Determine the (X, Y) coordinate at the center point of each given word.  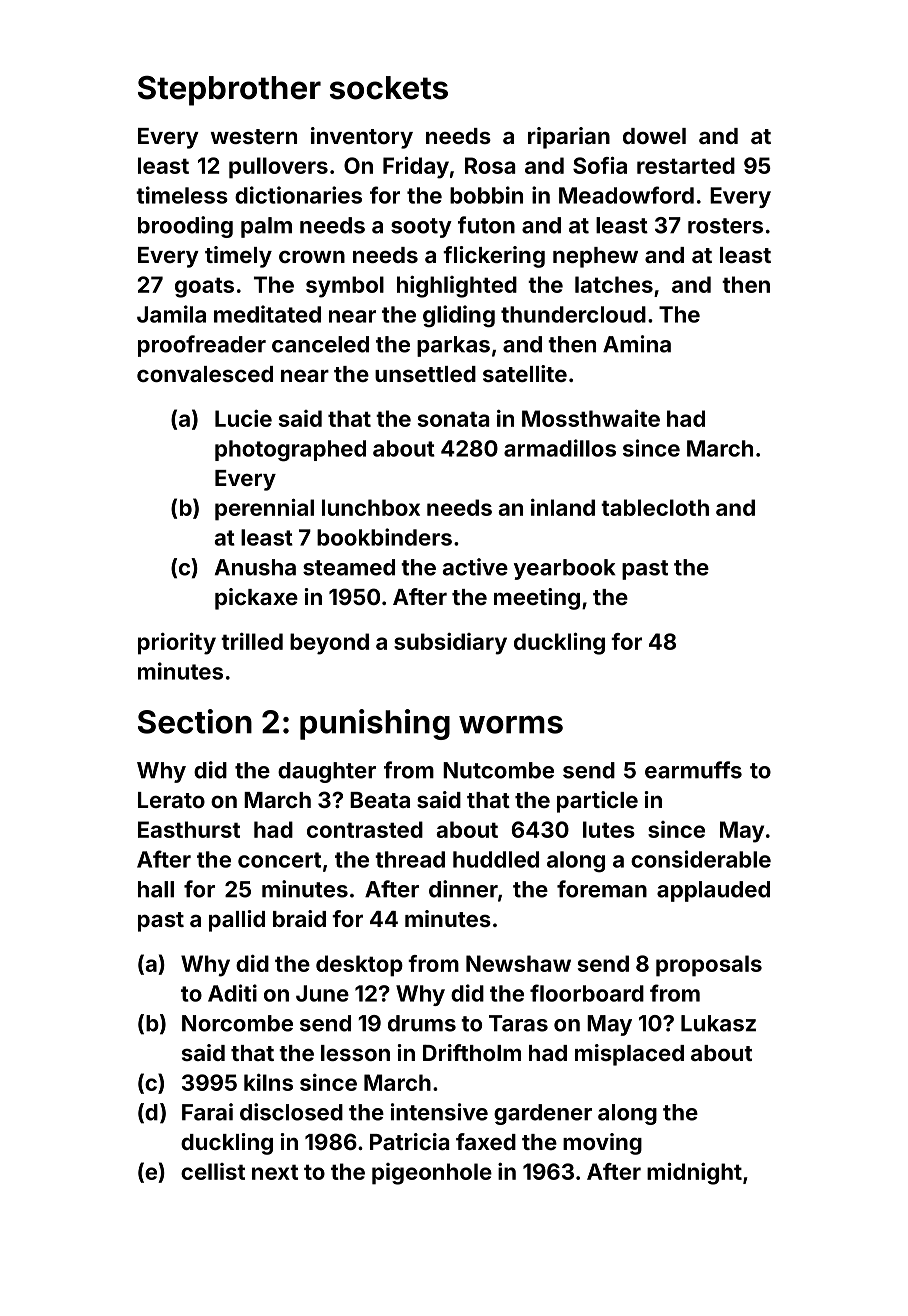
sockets (389, 88)
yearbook (565, 569)
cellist (213, 1171)
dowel (654, 136)
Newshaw (518, 963)
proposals (709, 966)
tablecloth (655, 507)
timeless (182, 195)
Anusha (255, 567)
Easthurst (189, 829)
